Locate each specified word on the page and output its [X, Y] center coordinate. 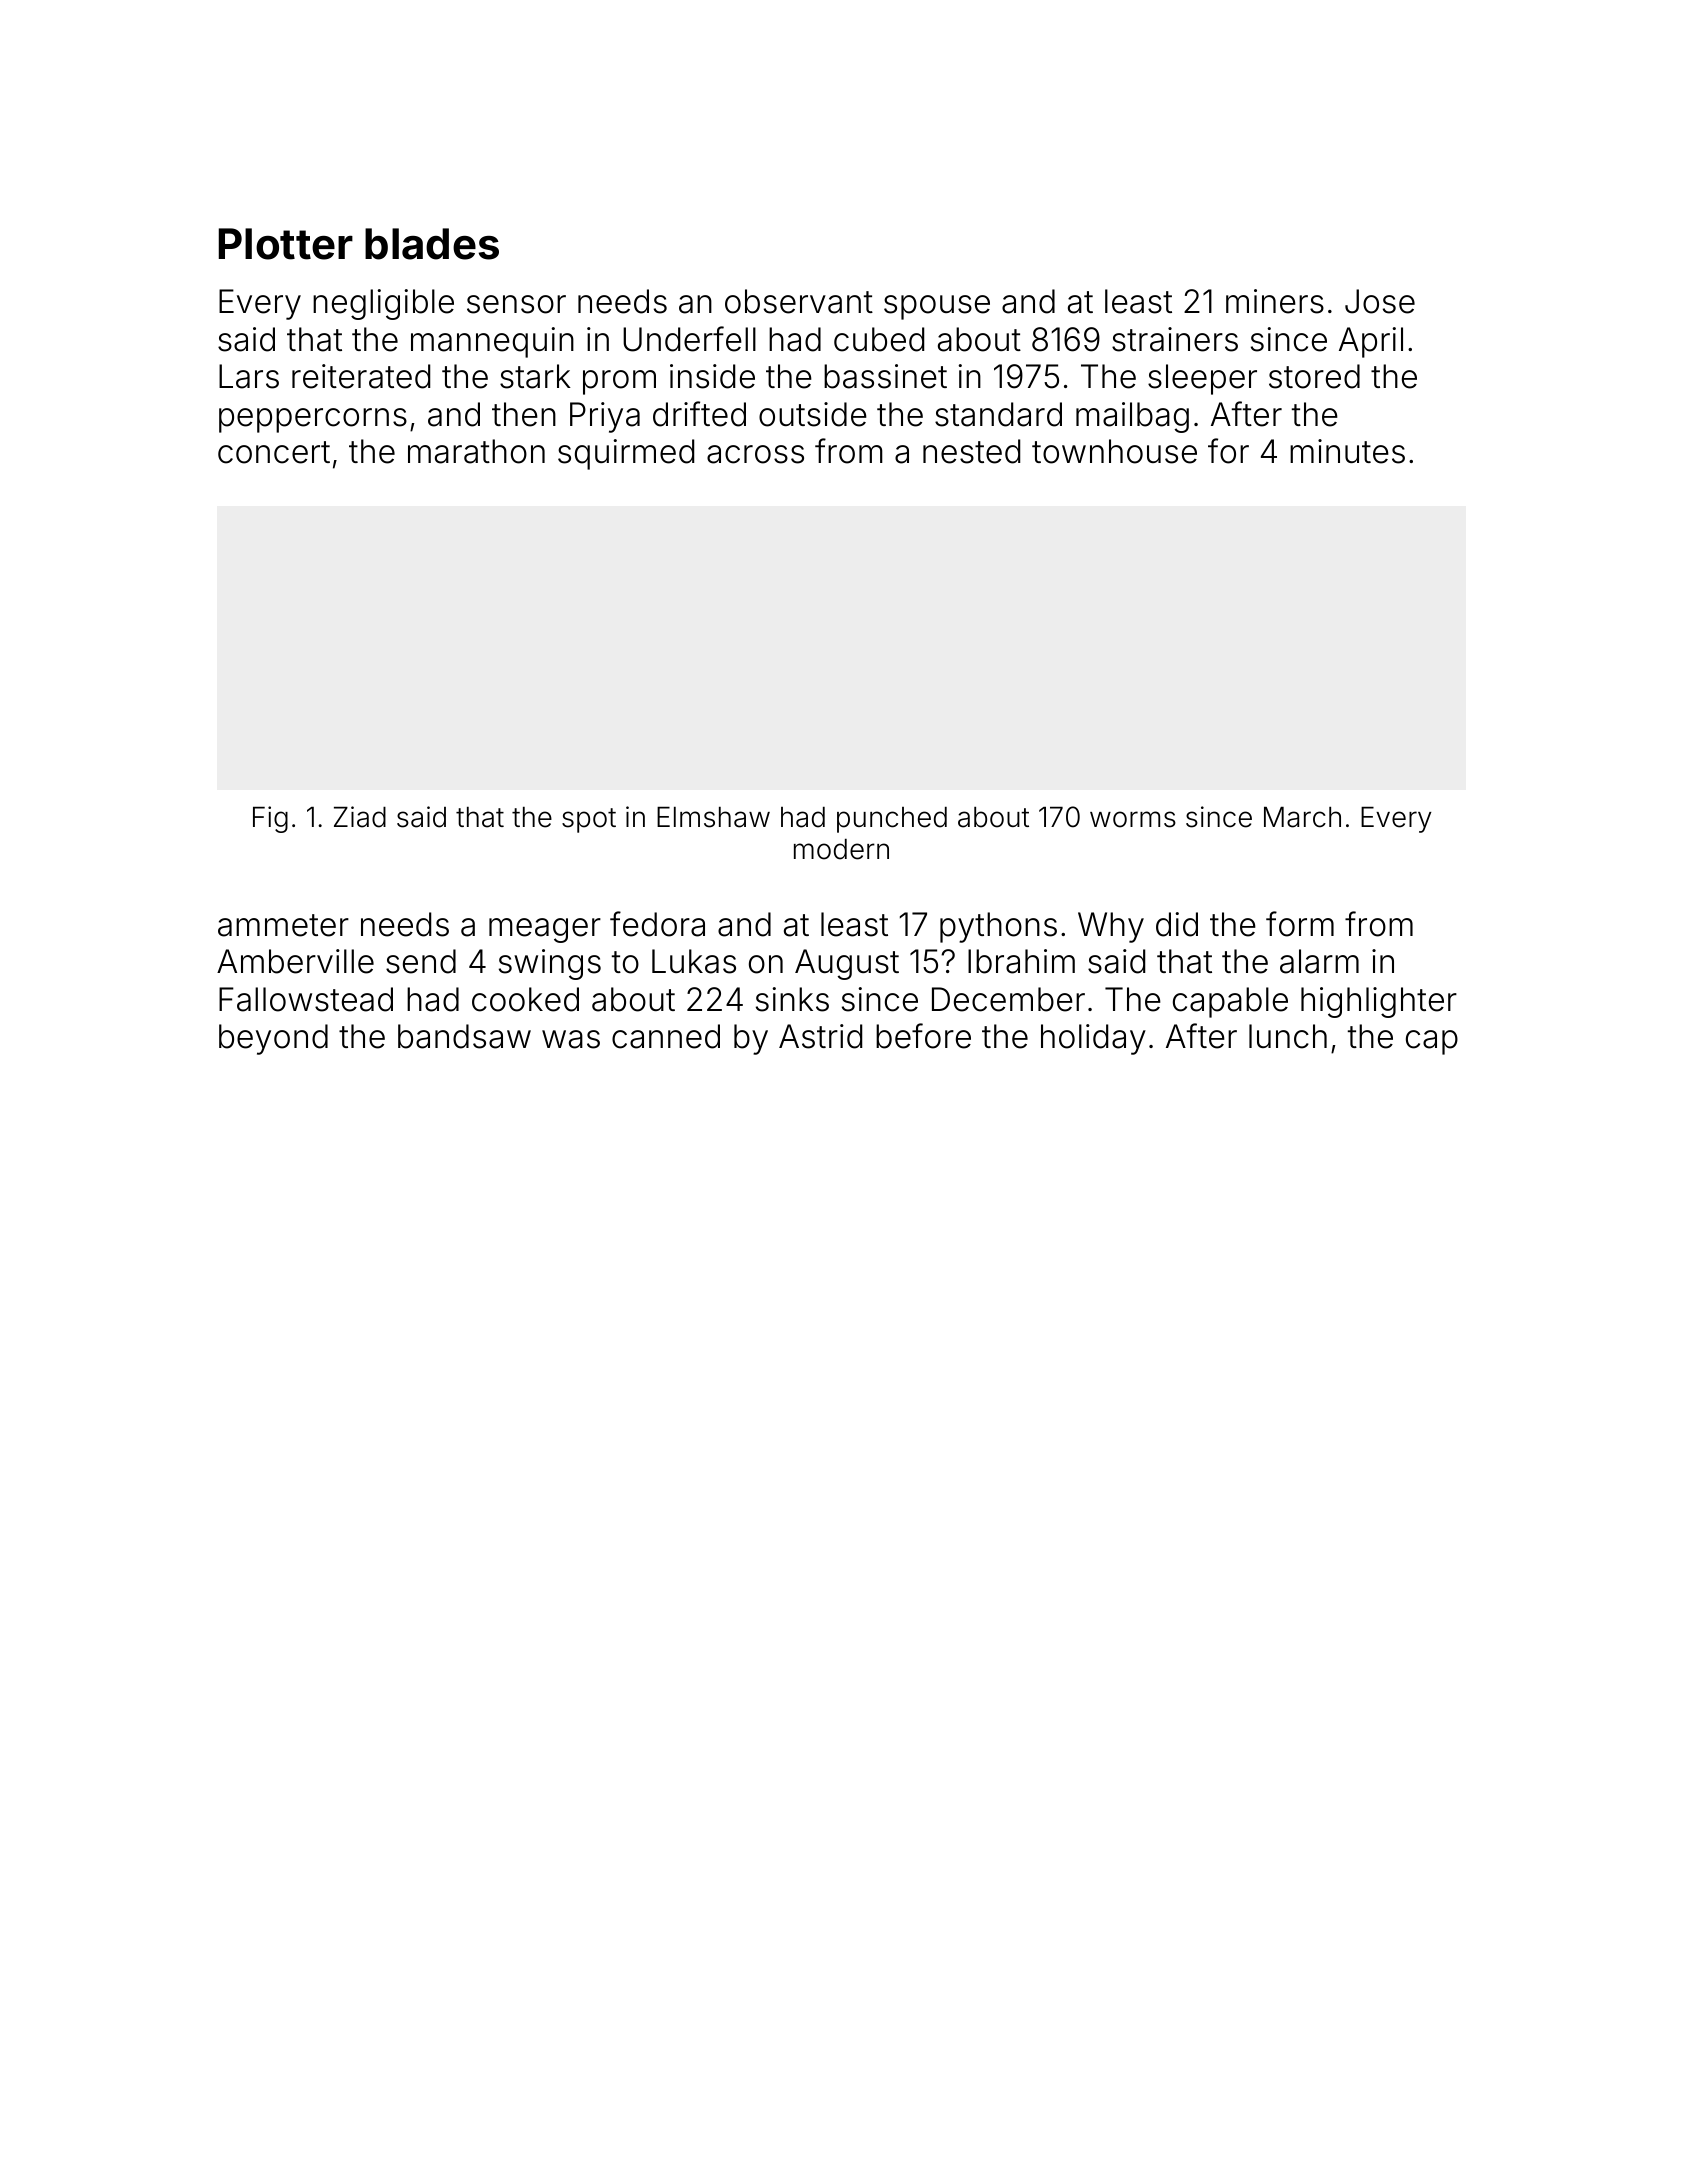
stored [1314, 376]
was [571, 1039]
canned [666, 1036]
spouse [937, 307]
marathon [476, 451]
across [755, 454]
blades [432, 244]
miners [1275, 301]
